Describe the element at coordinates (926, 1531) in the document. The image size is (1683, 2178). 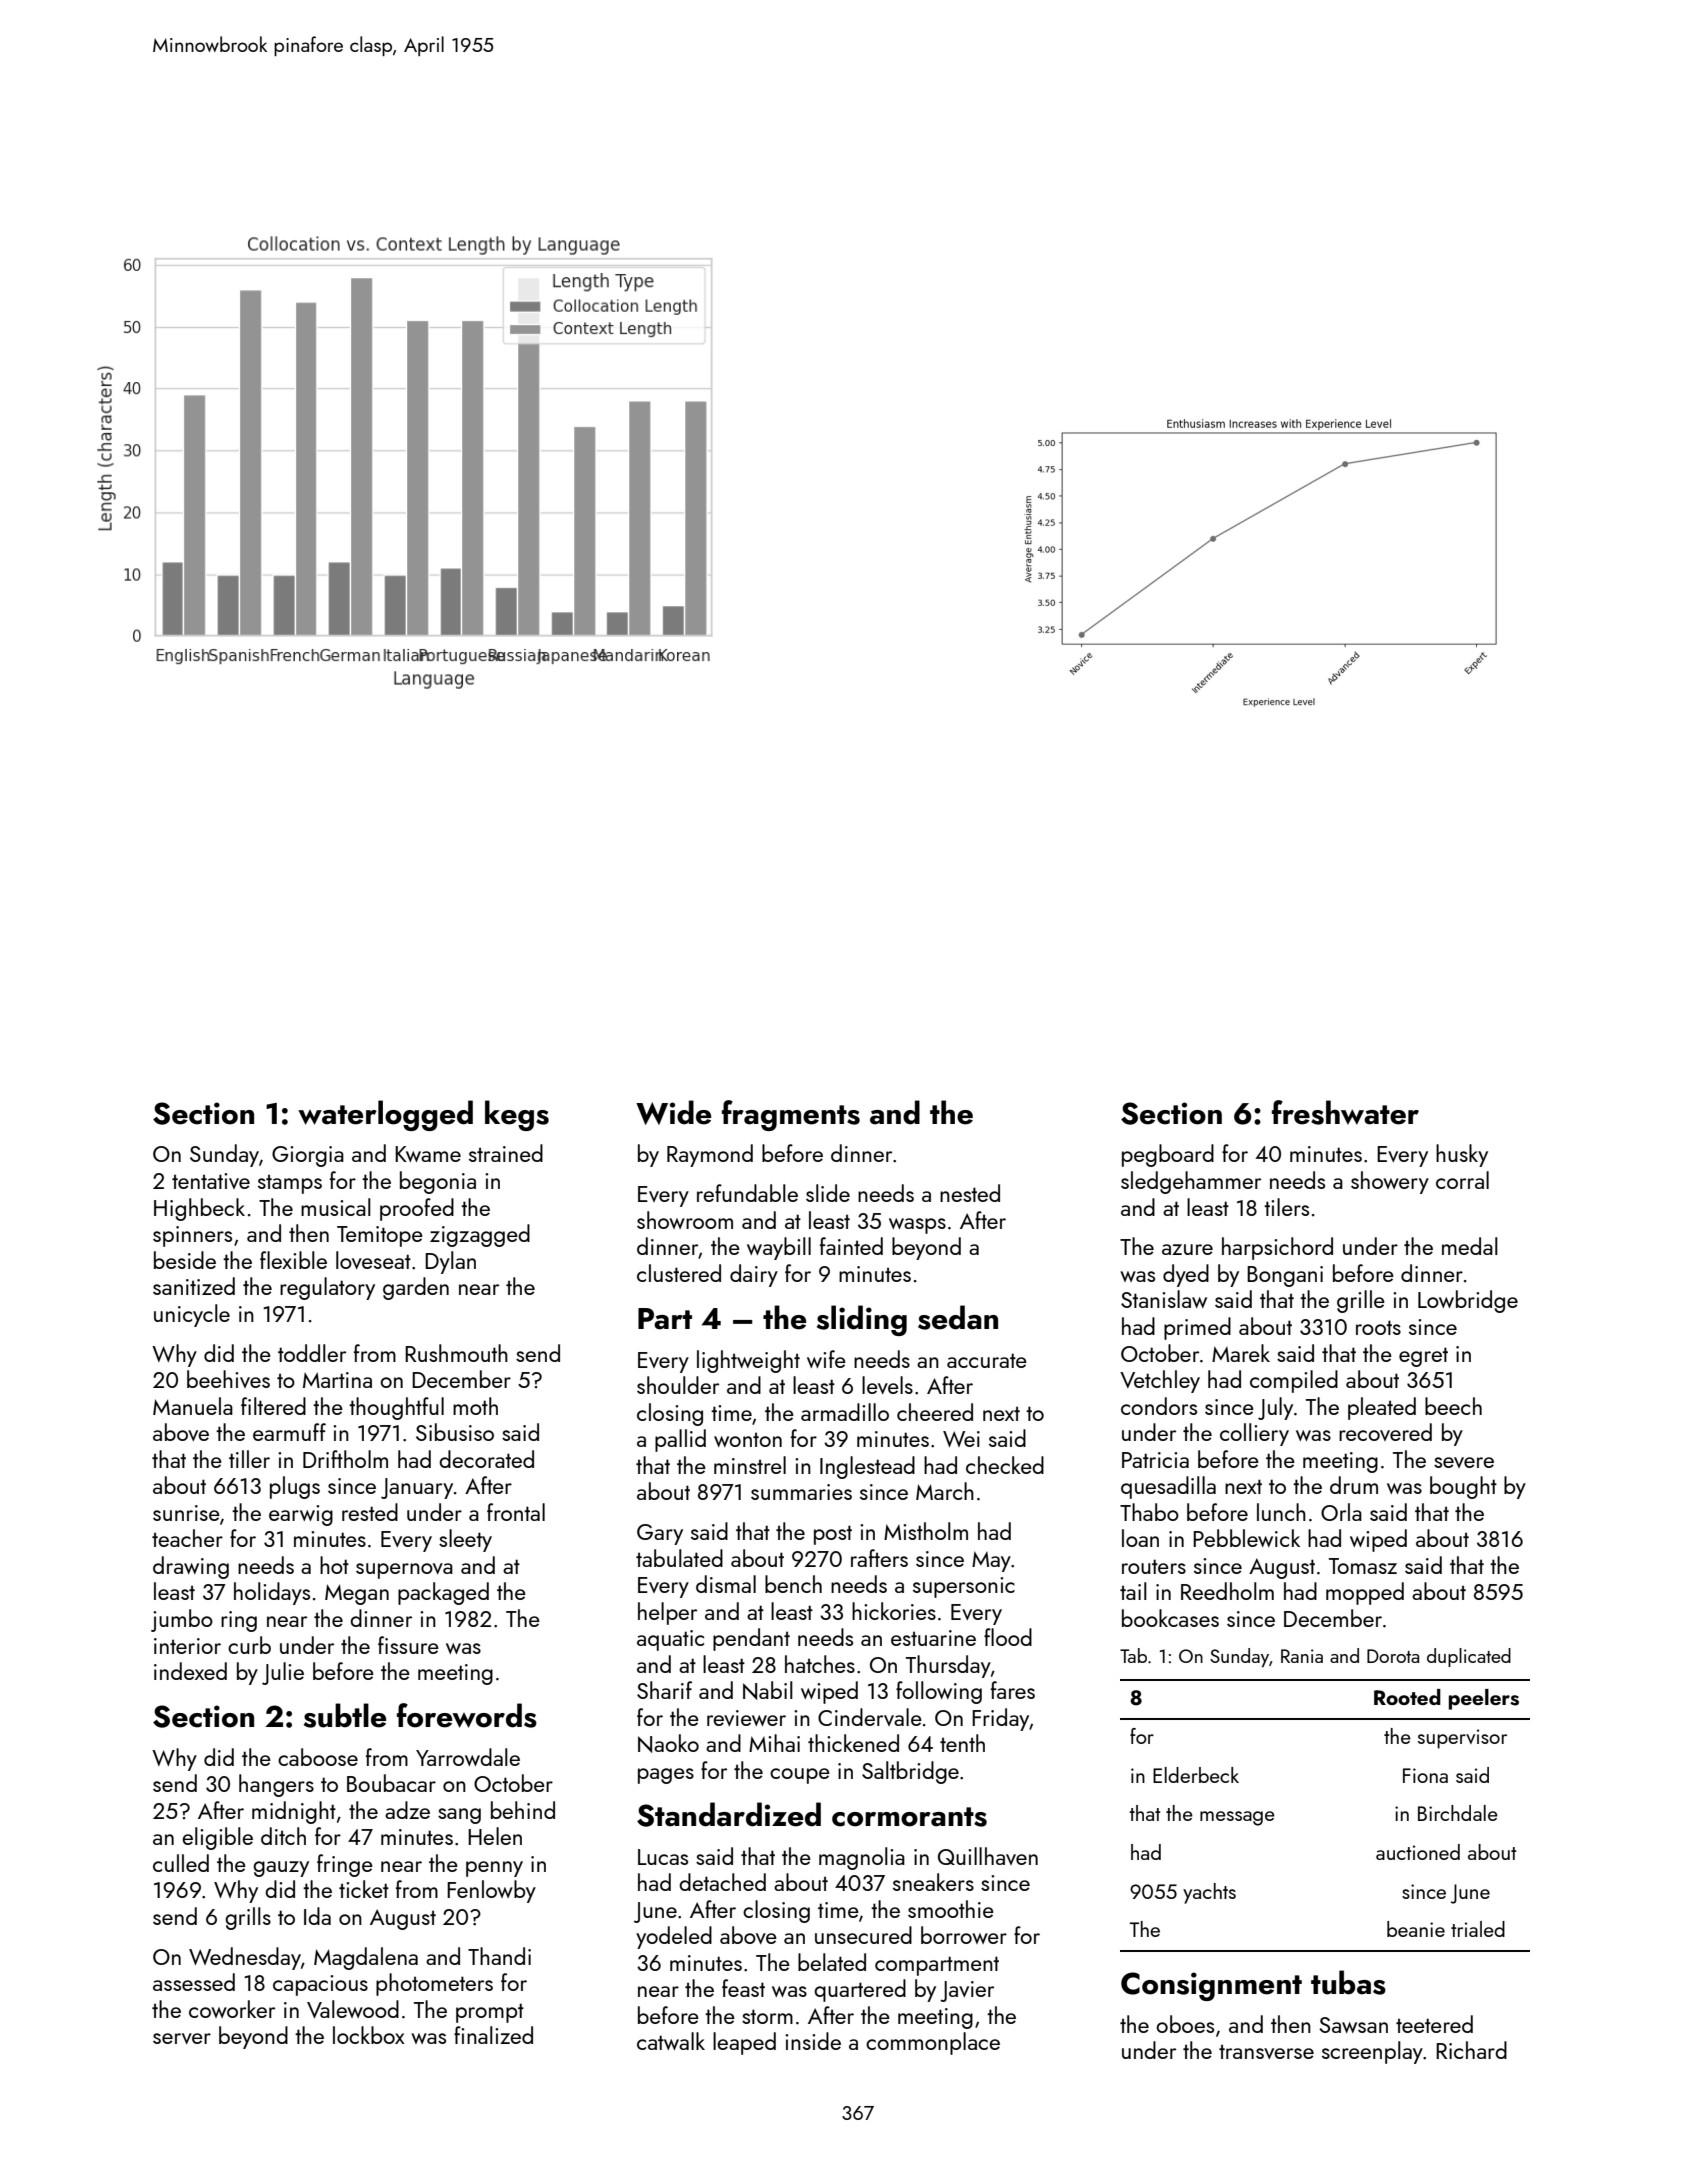
I see `Mistholm` at that location.
